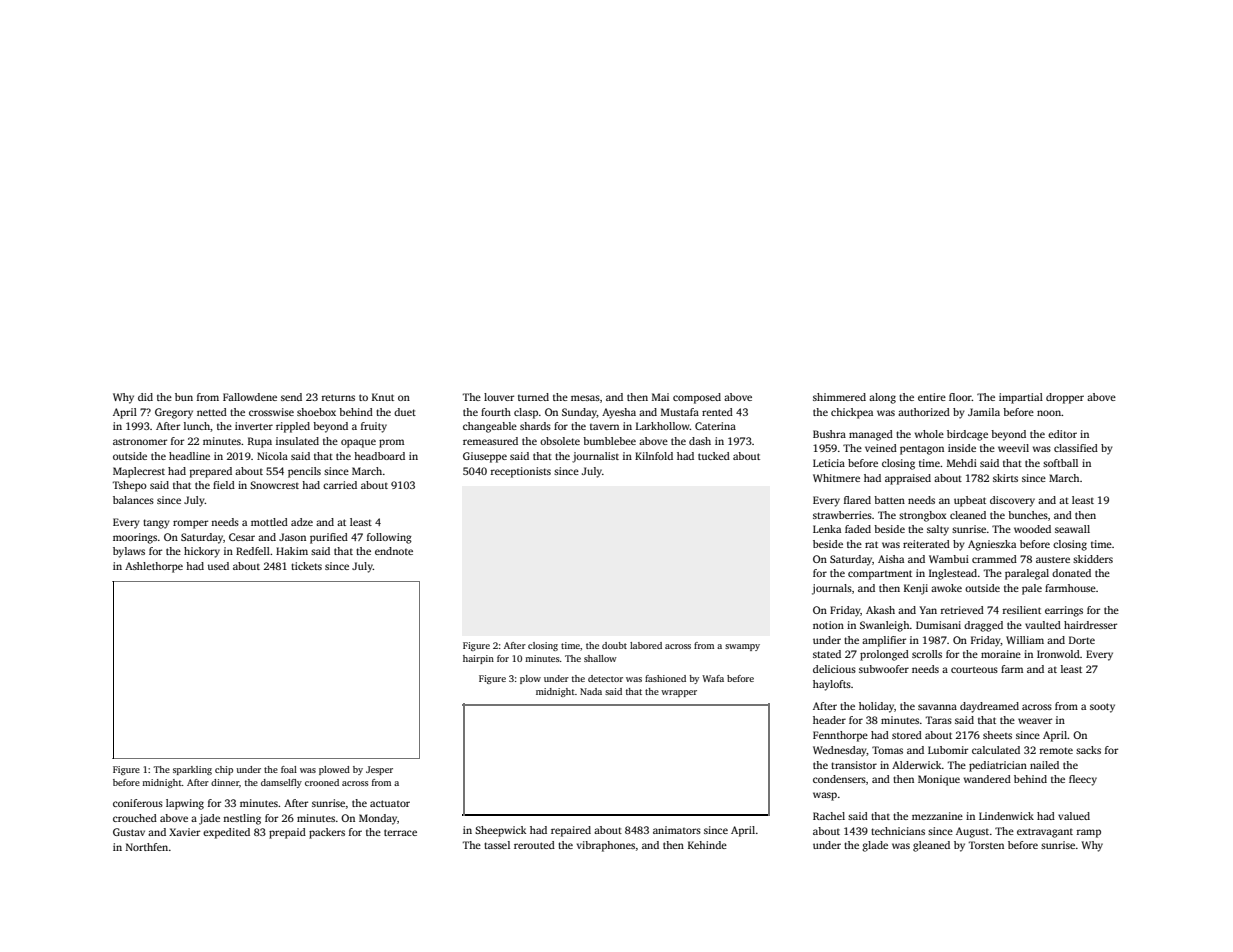 Image resolution: width=1233 pixels, height=952 pixels. Describe the element at coordinates (827, 529) in the image. I see `Lenka` at that location.
